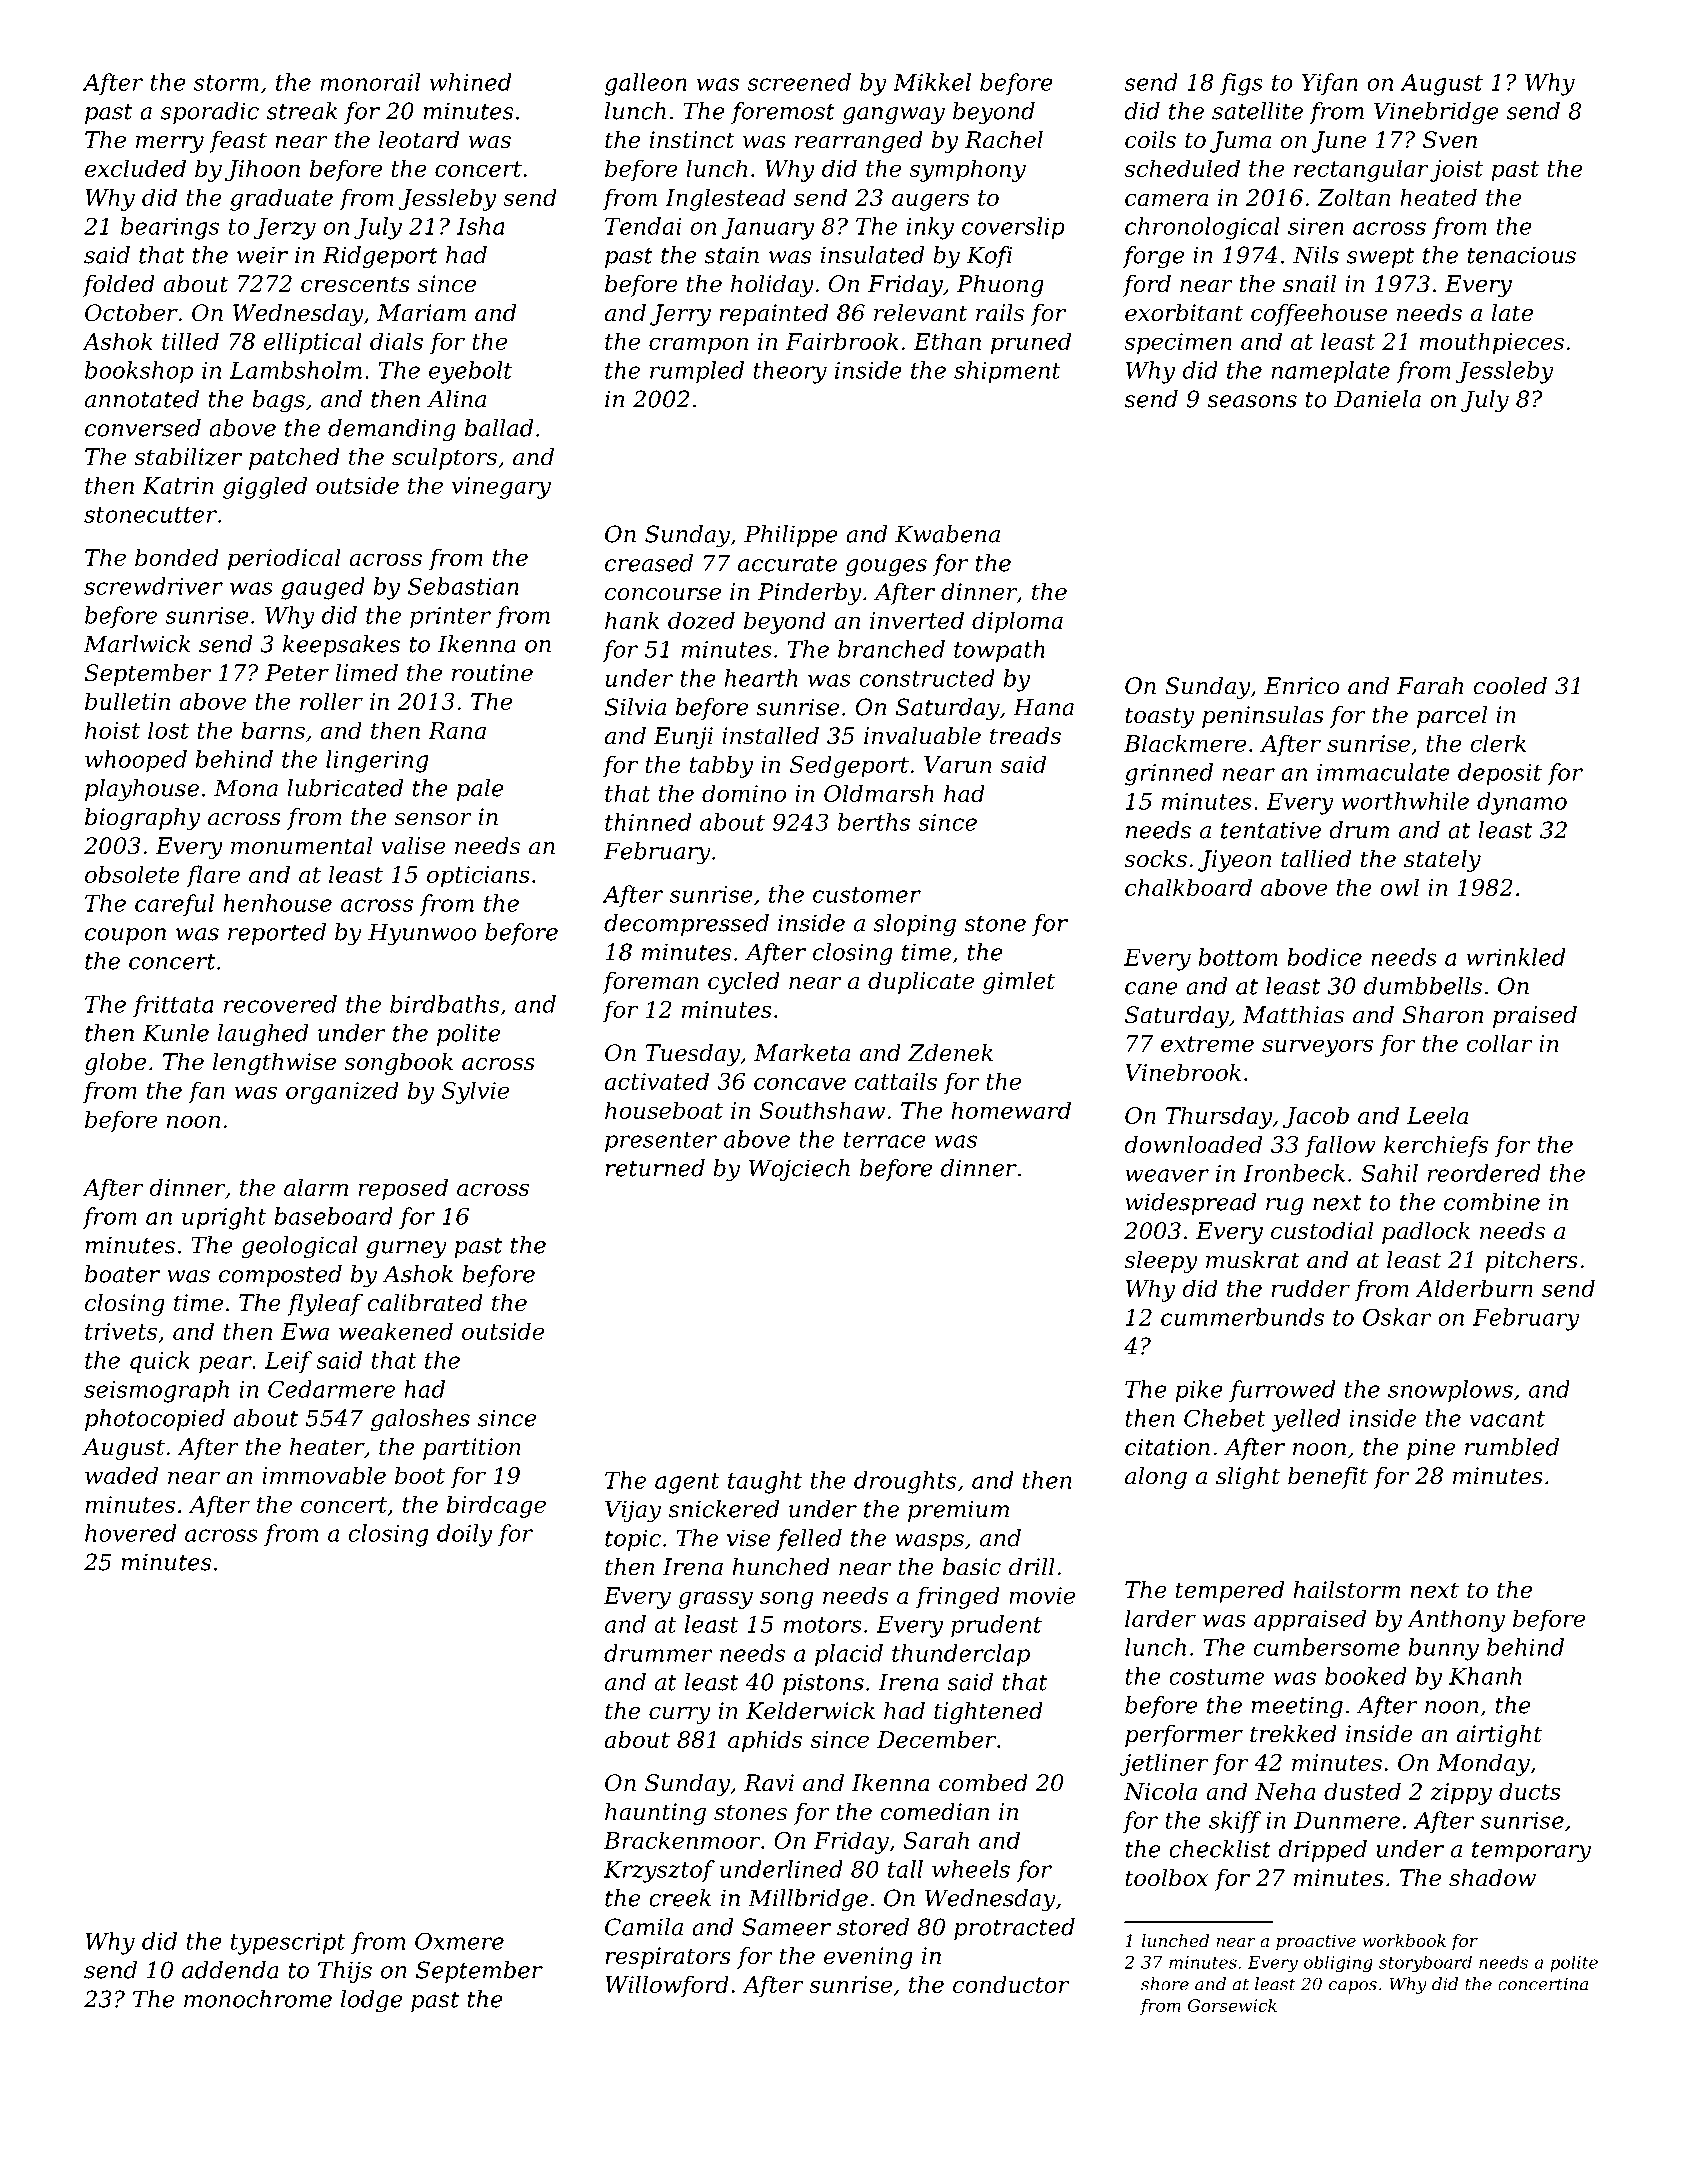  I want to click on eyebolt, so click(470, 372).
